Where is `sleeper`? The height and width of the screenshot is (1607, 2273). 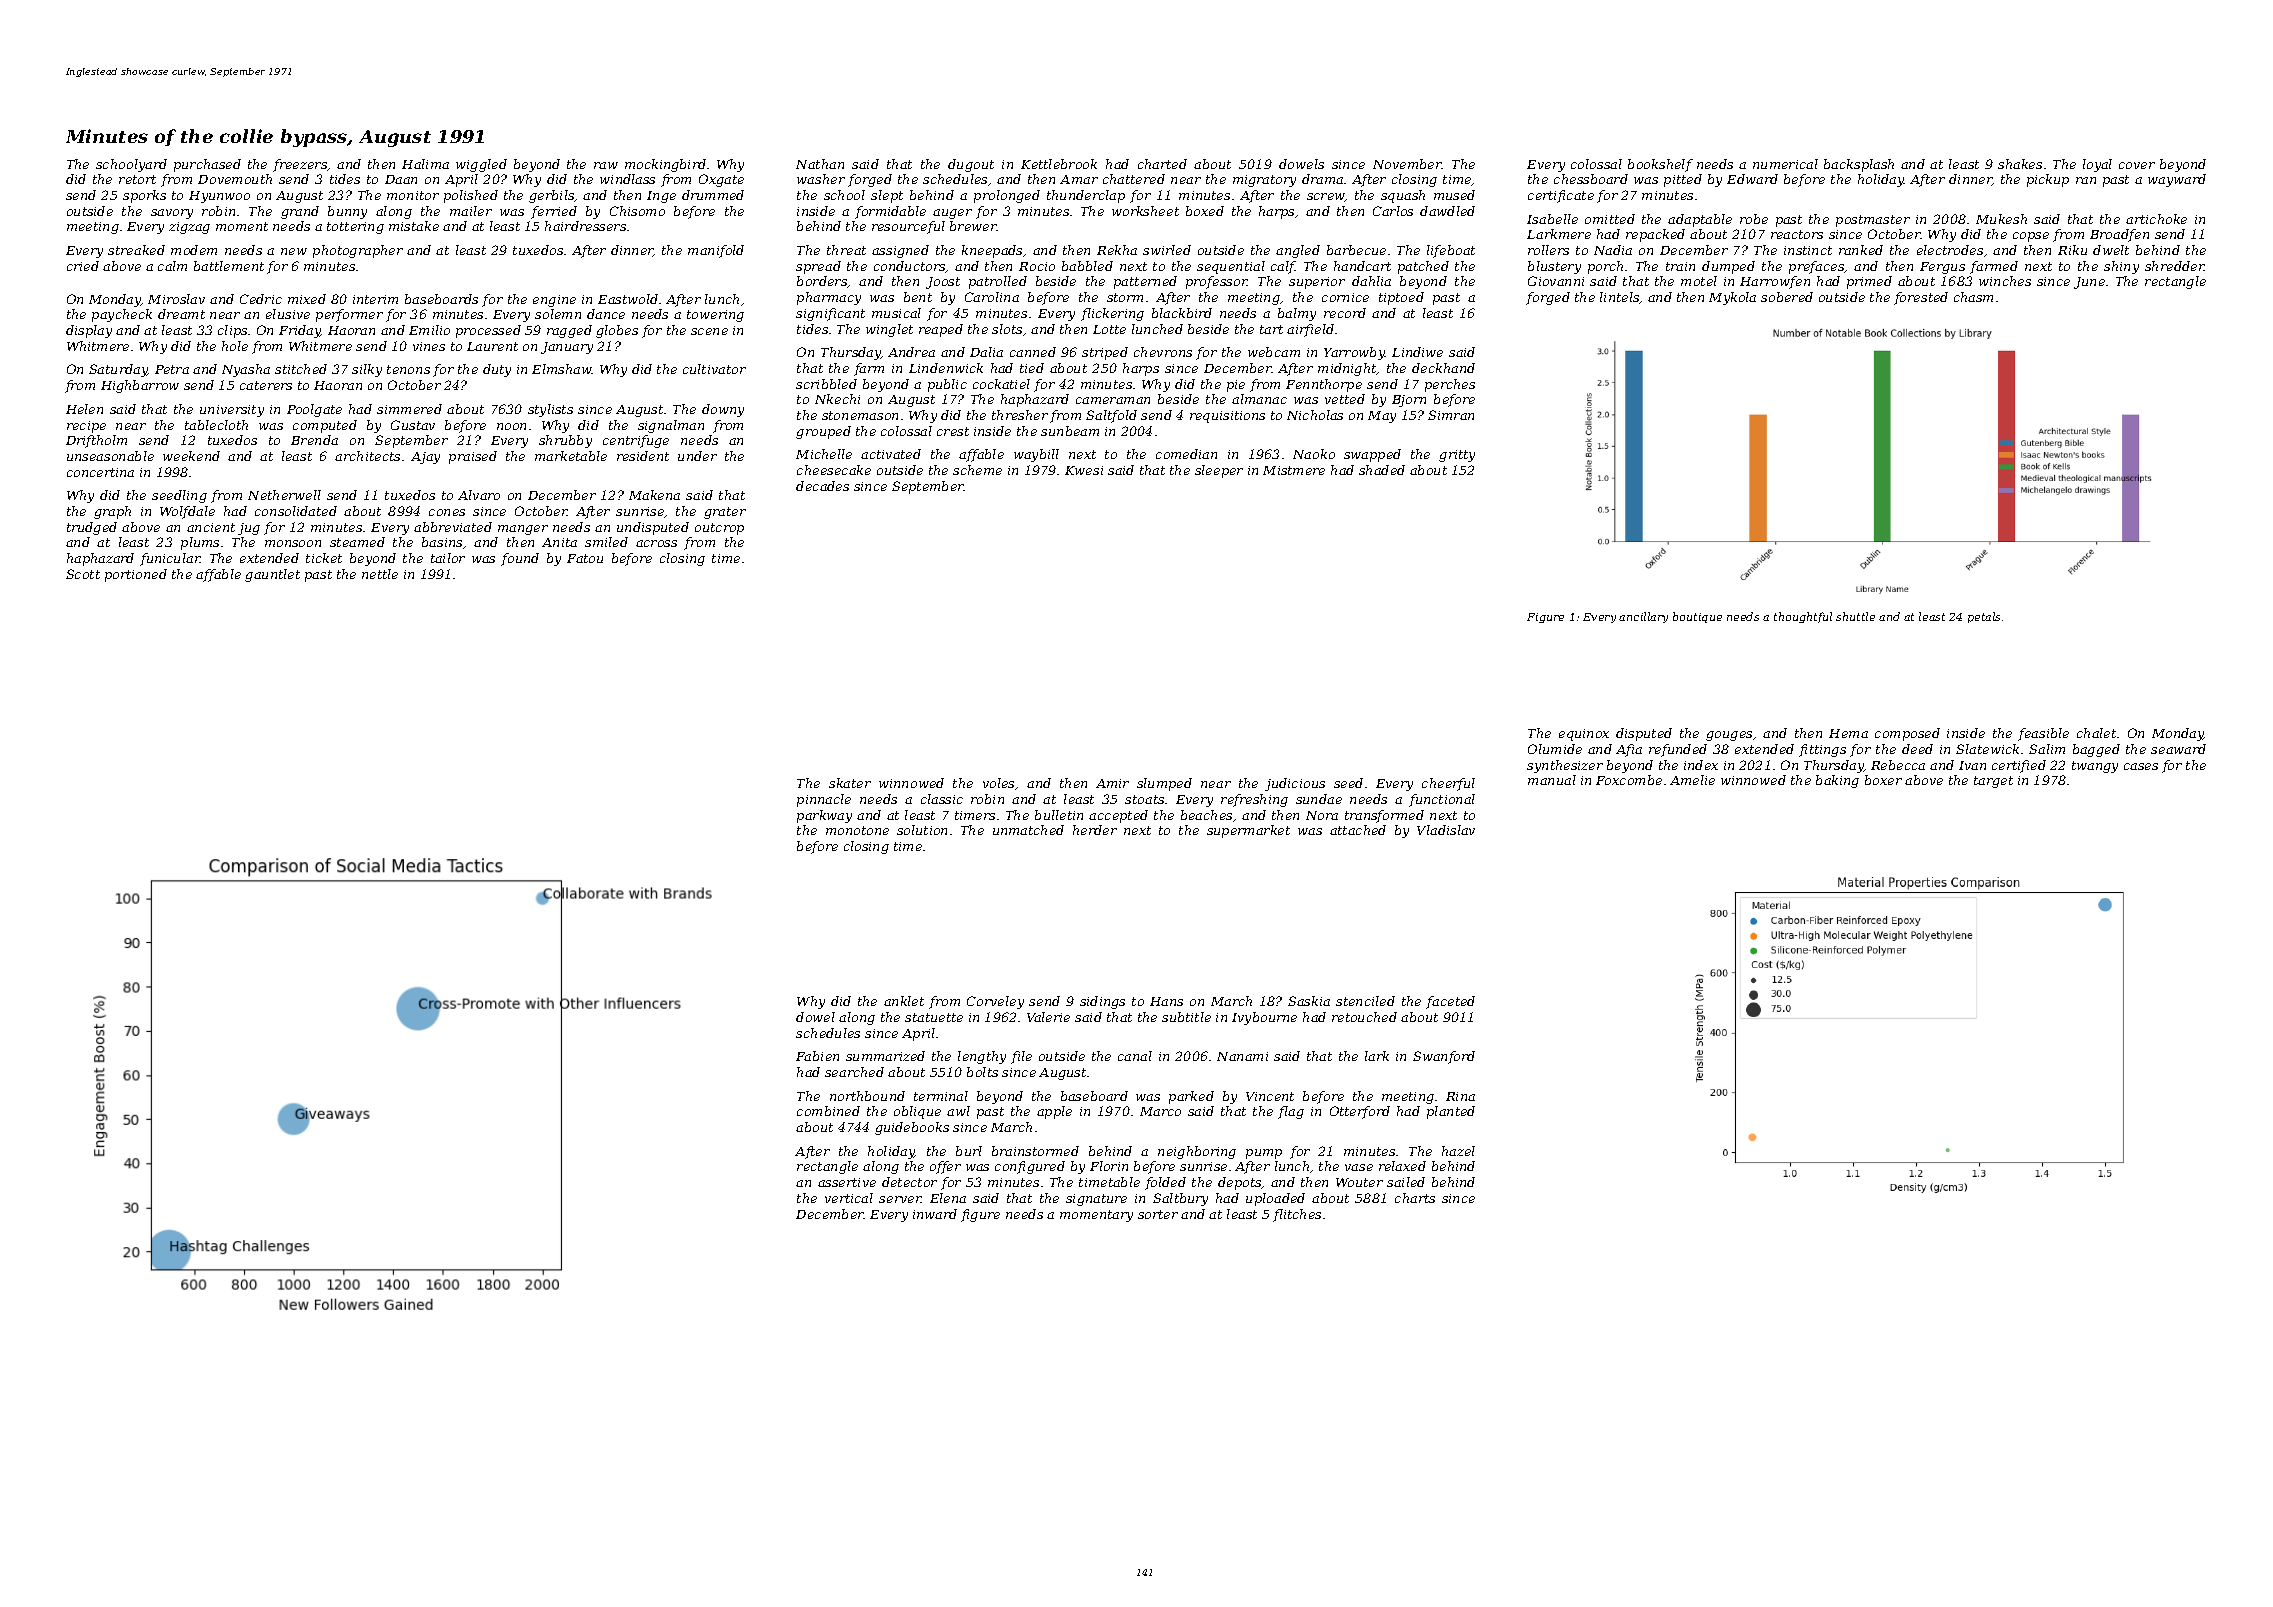 sleeper is located at coordinates (1219, 471).
